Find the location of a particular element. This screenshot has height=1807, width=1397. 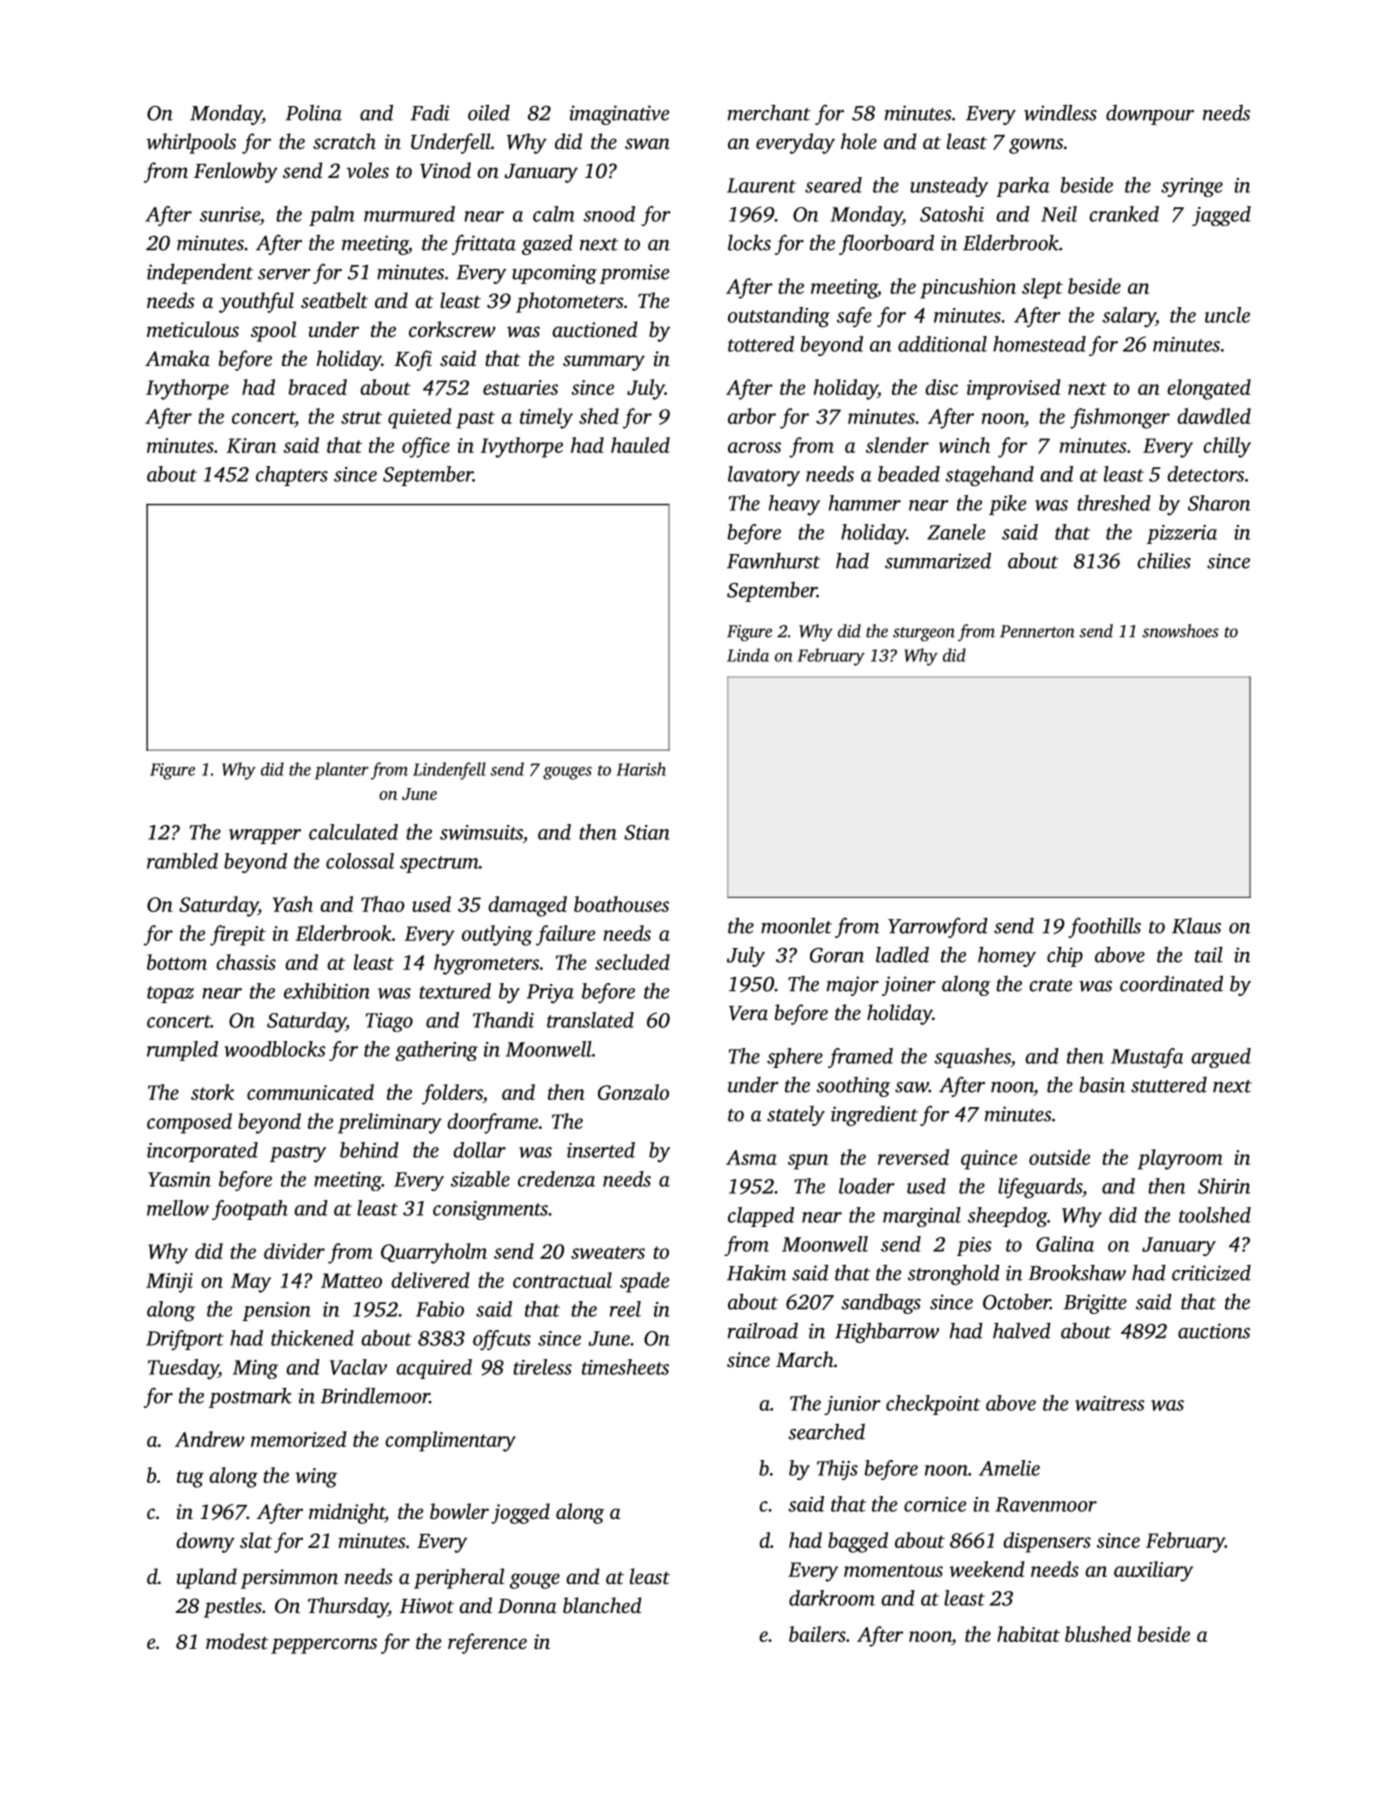

Stian is located at coordinates (647, 832).
